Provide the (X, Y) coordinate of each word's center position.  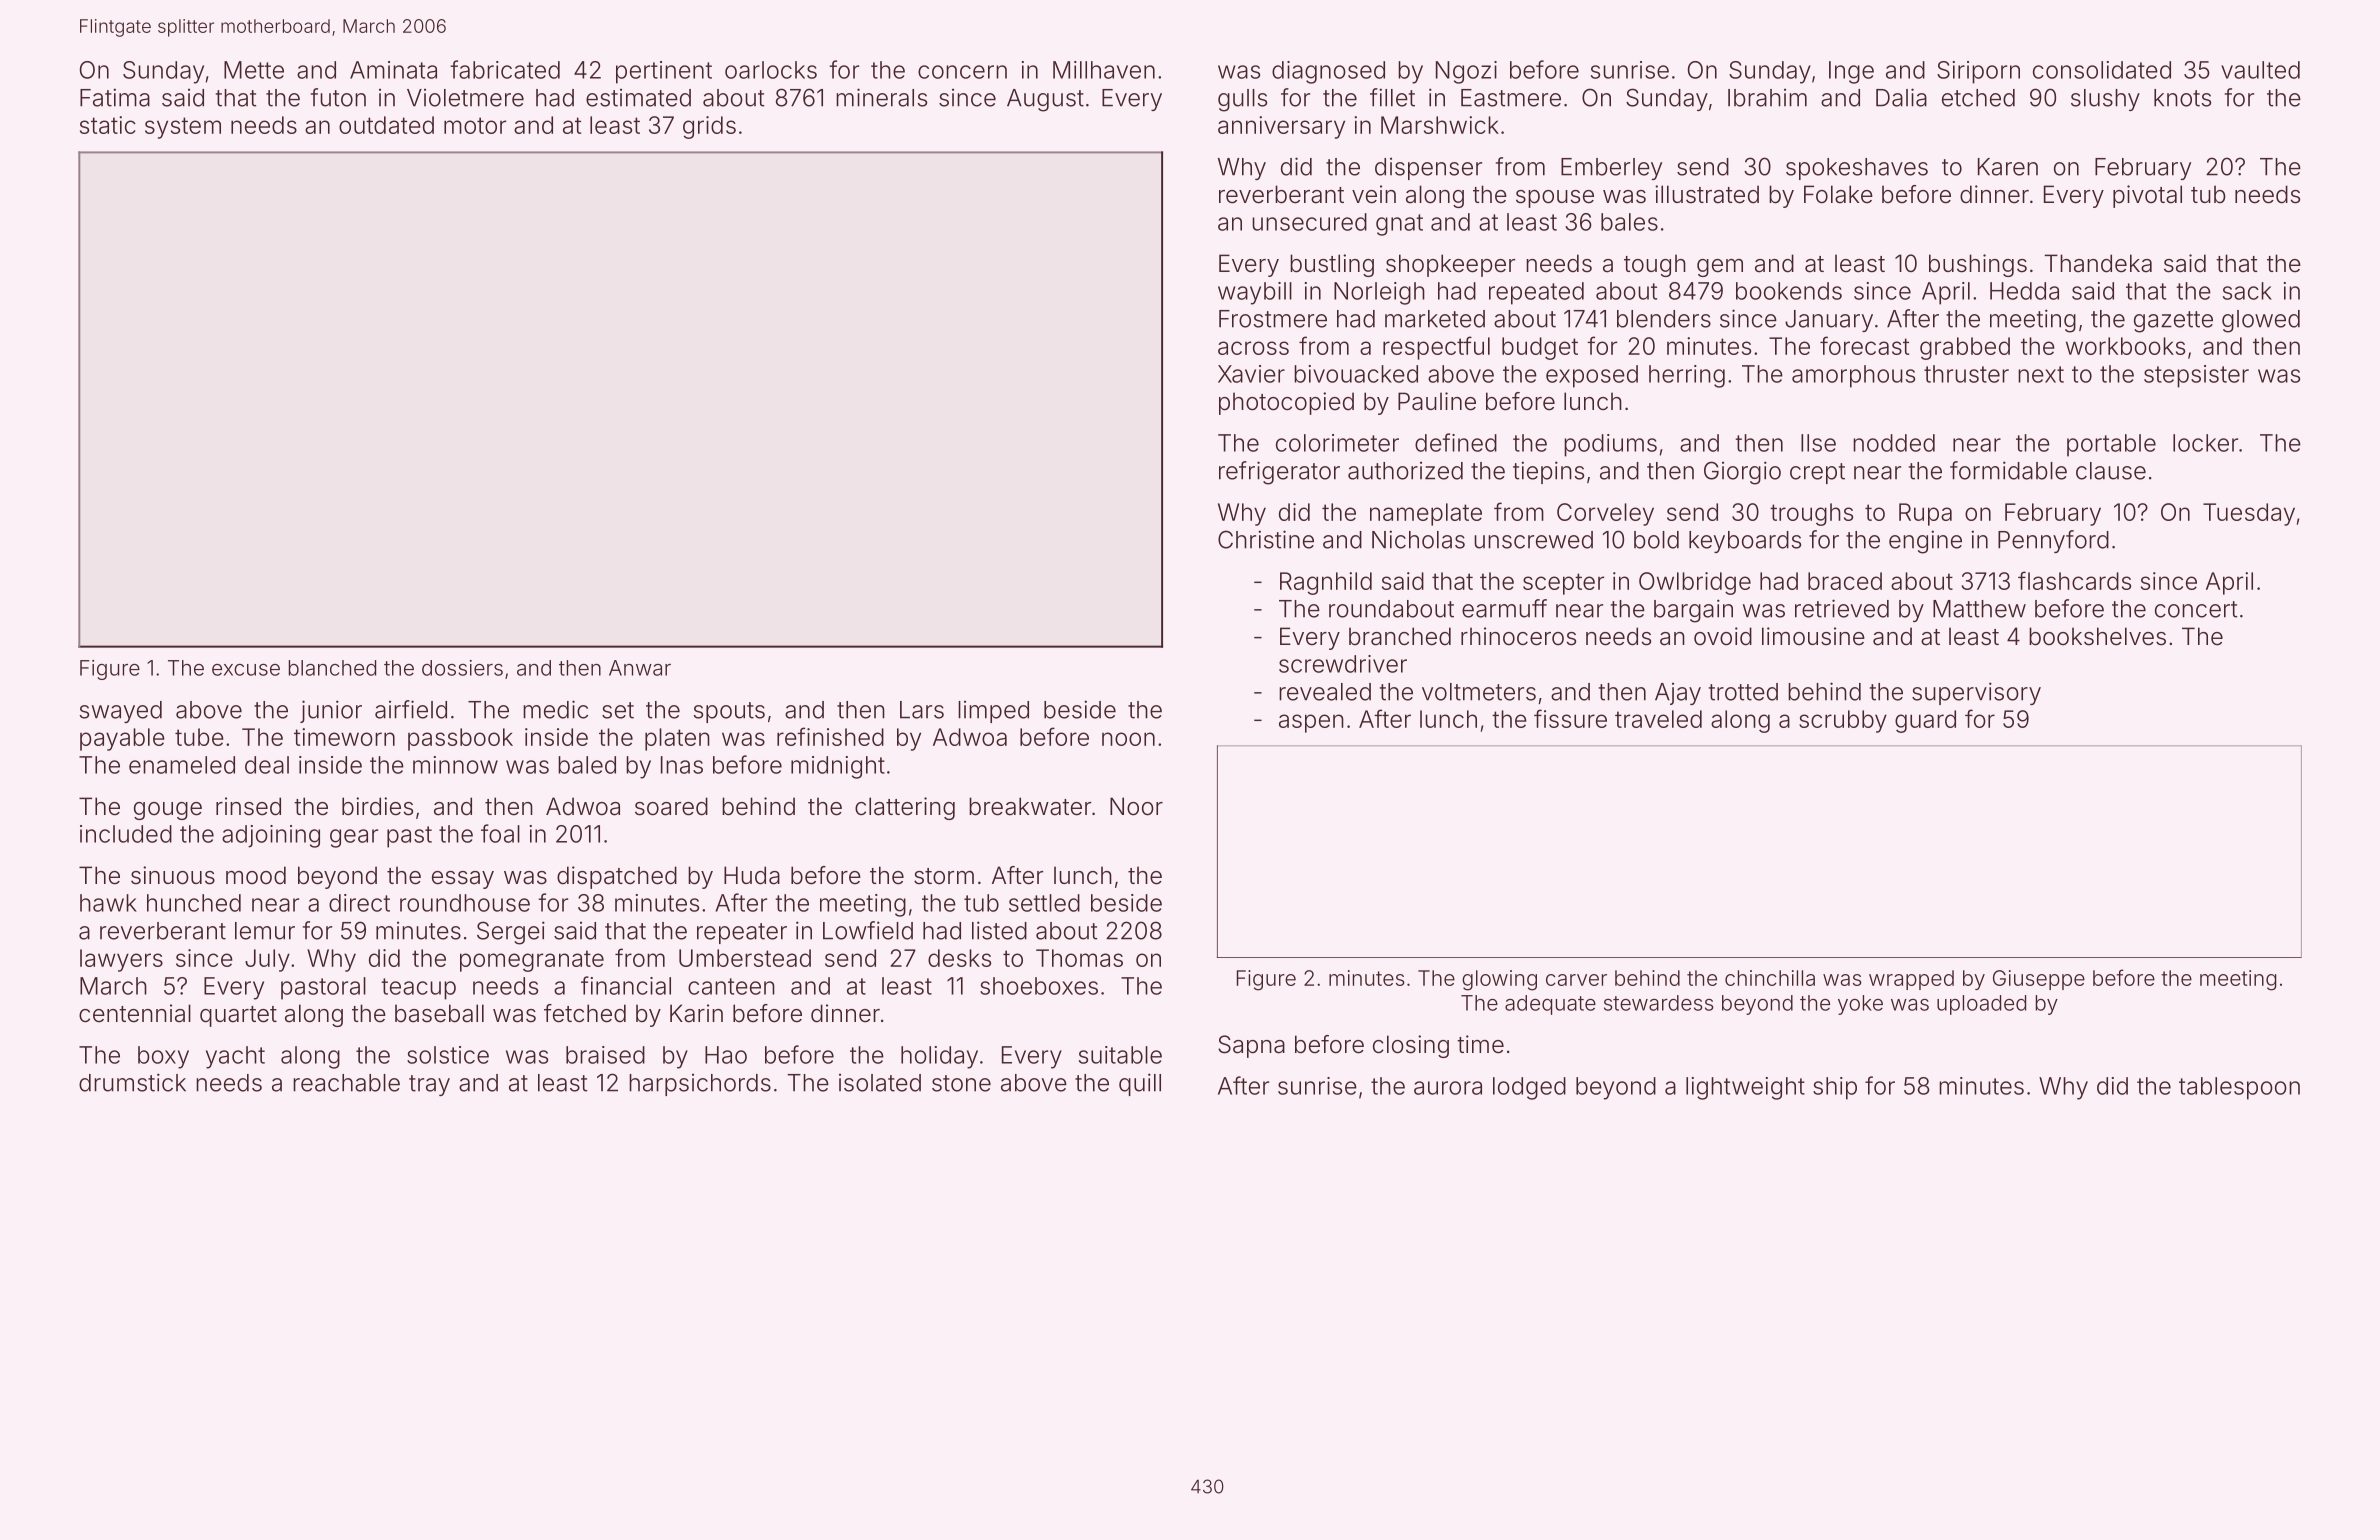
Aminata (393, 70)
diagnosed (1328, 72)
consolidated (2102, 70)
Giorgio (1742, 473)
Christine (1266, 539)
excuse (246, 670)
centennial (135, 1013)
